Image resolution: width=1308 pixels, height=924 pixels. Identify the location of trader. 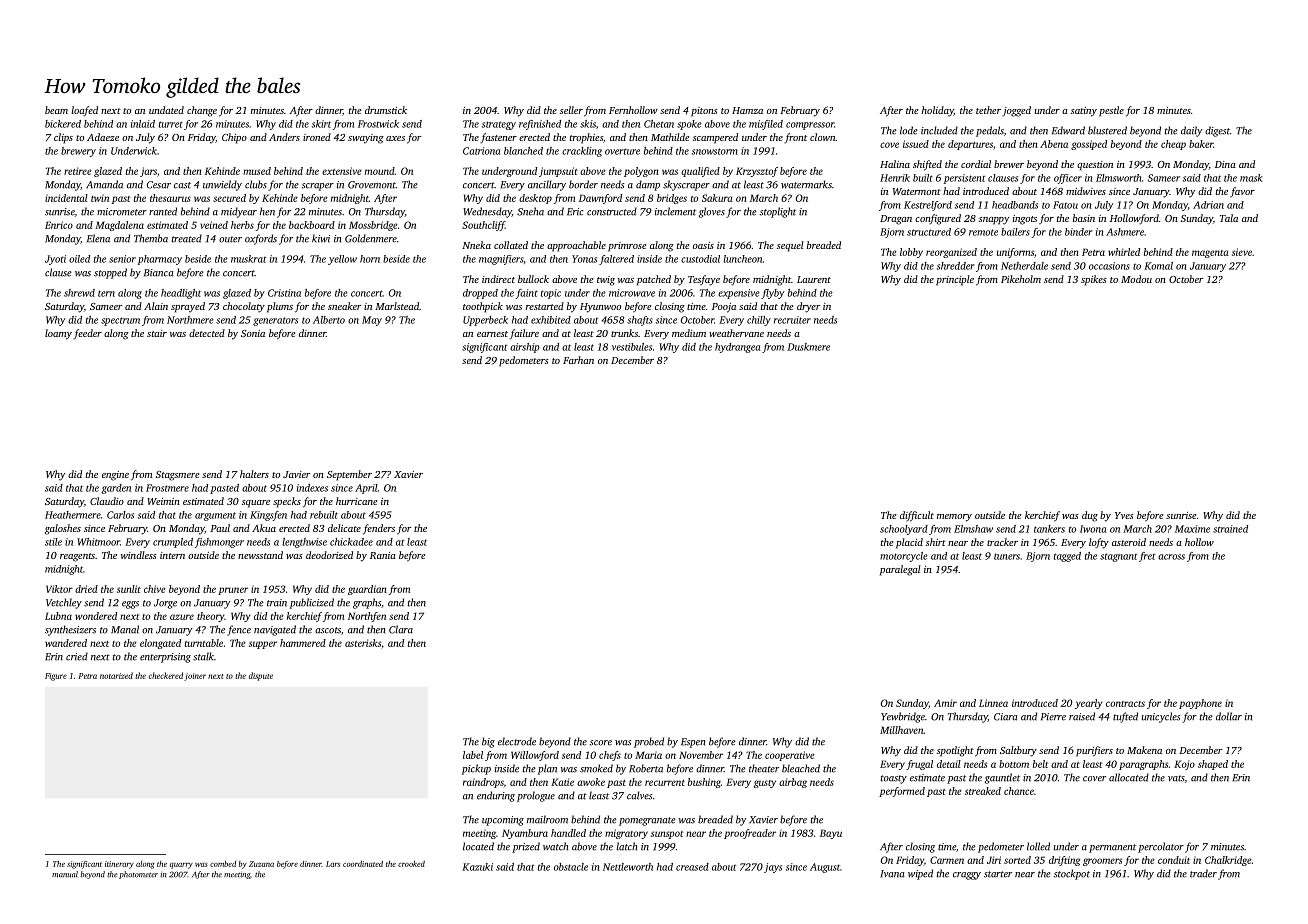
(1203, 873).
